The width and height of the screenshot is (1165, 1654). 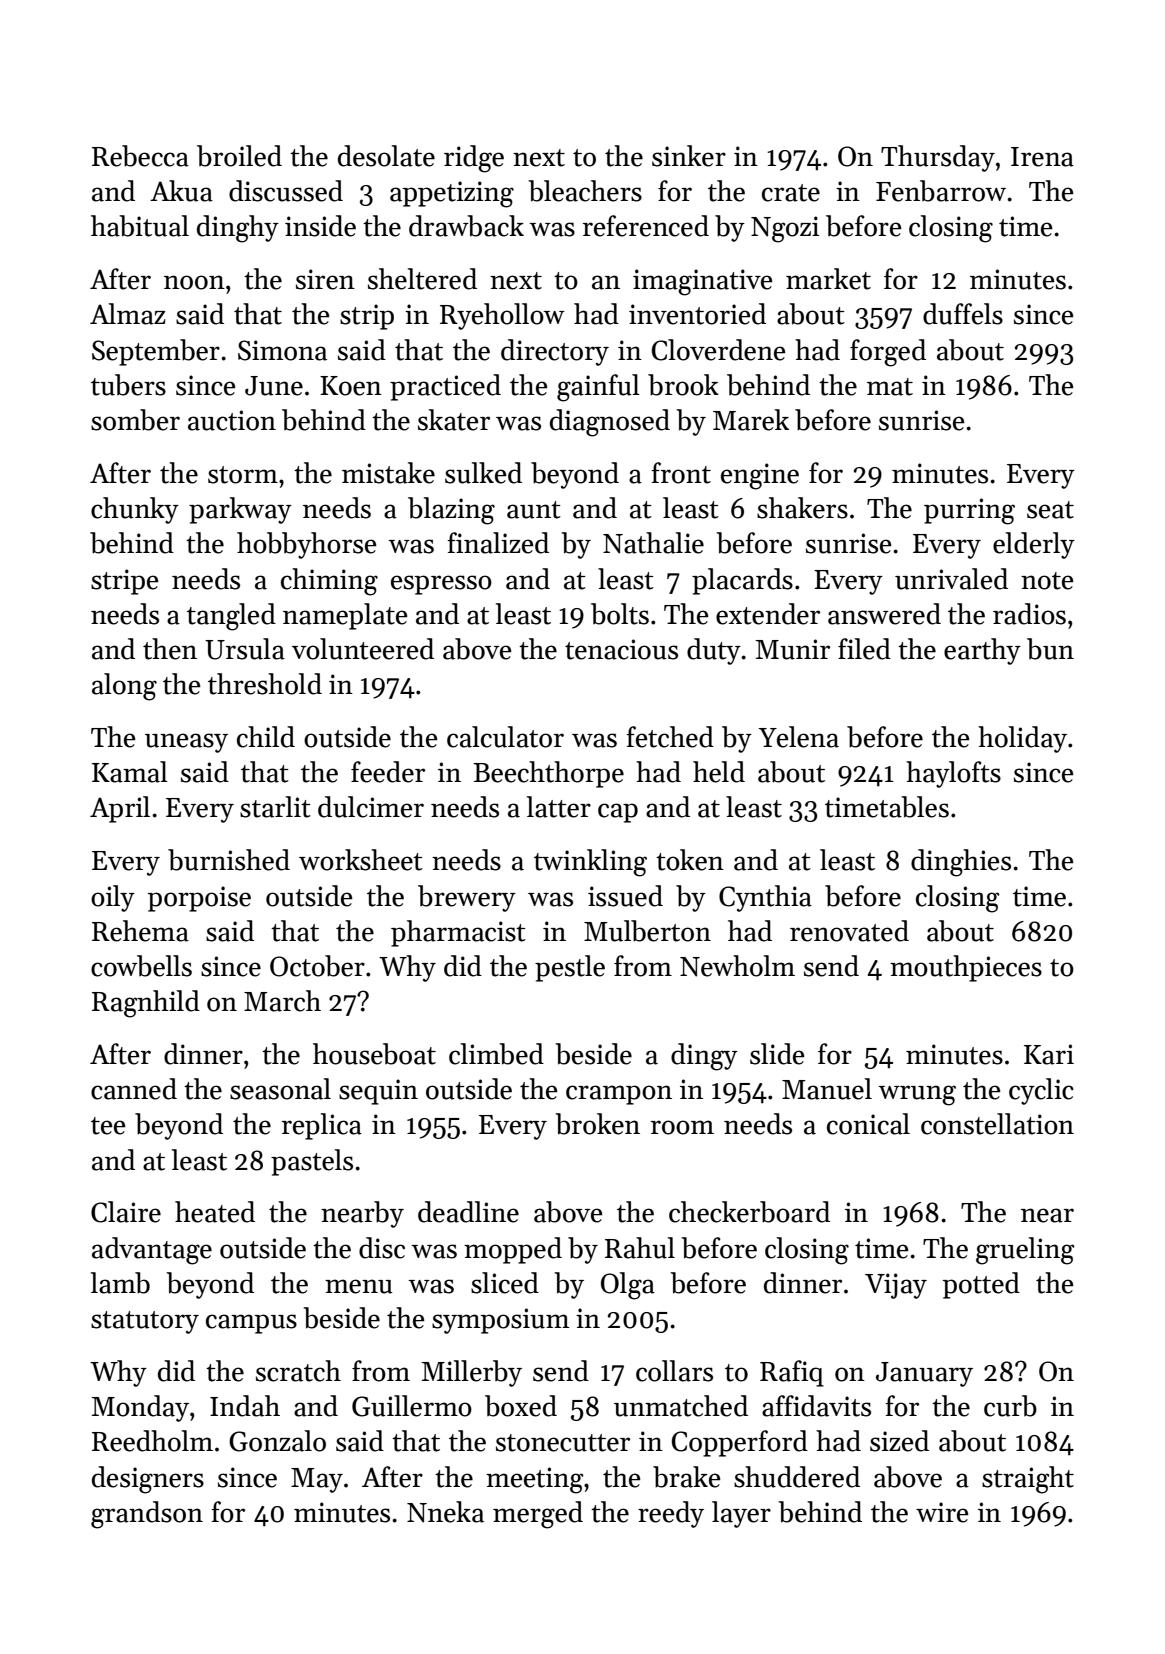 I want to click on Vijay, so click(x=896, y=1286).
